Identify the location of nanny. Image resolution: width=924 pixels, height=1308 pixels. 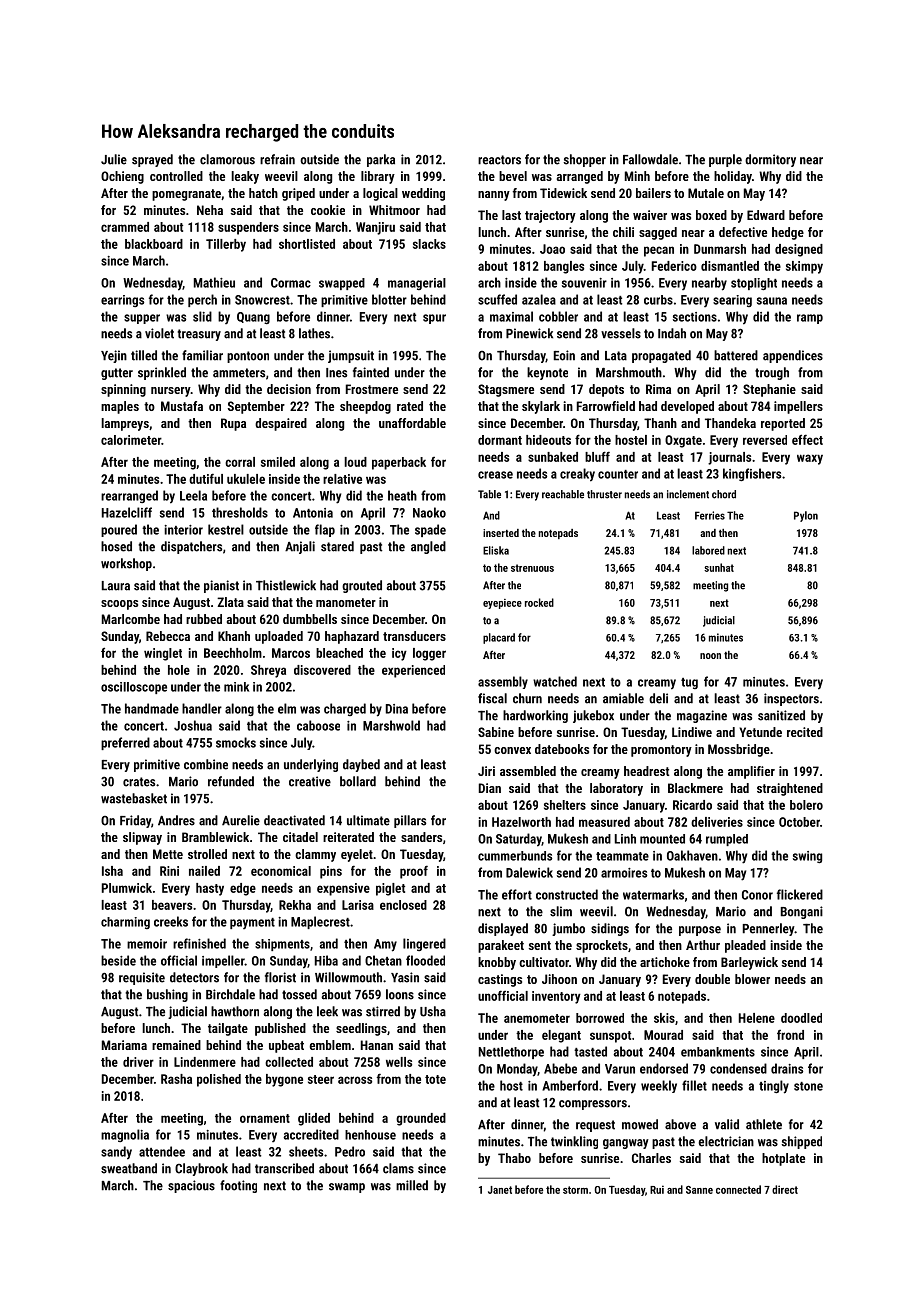
(494, 196).
